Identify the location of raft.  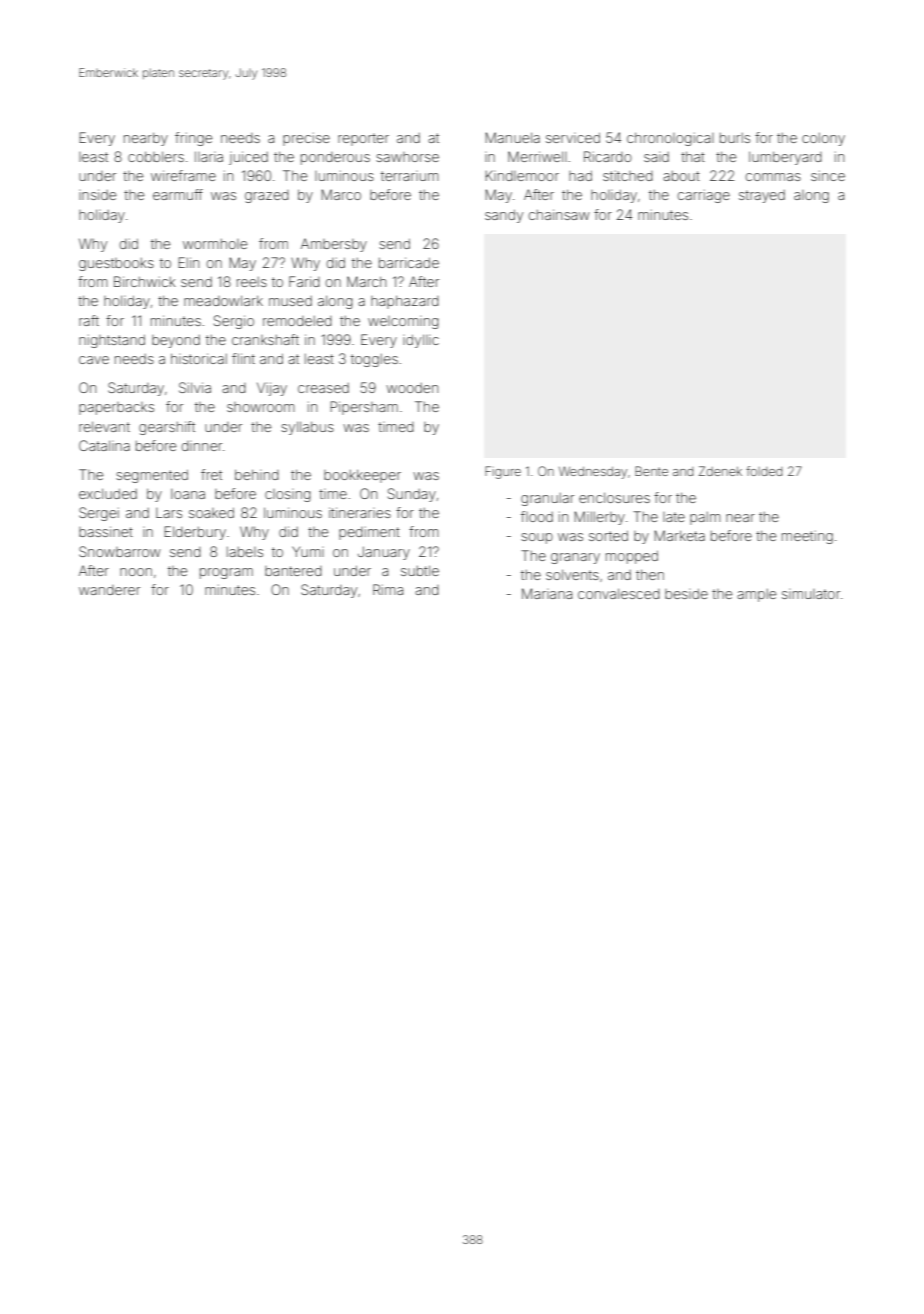
(89, 320).
